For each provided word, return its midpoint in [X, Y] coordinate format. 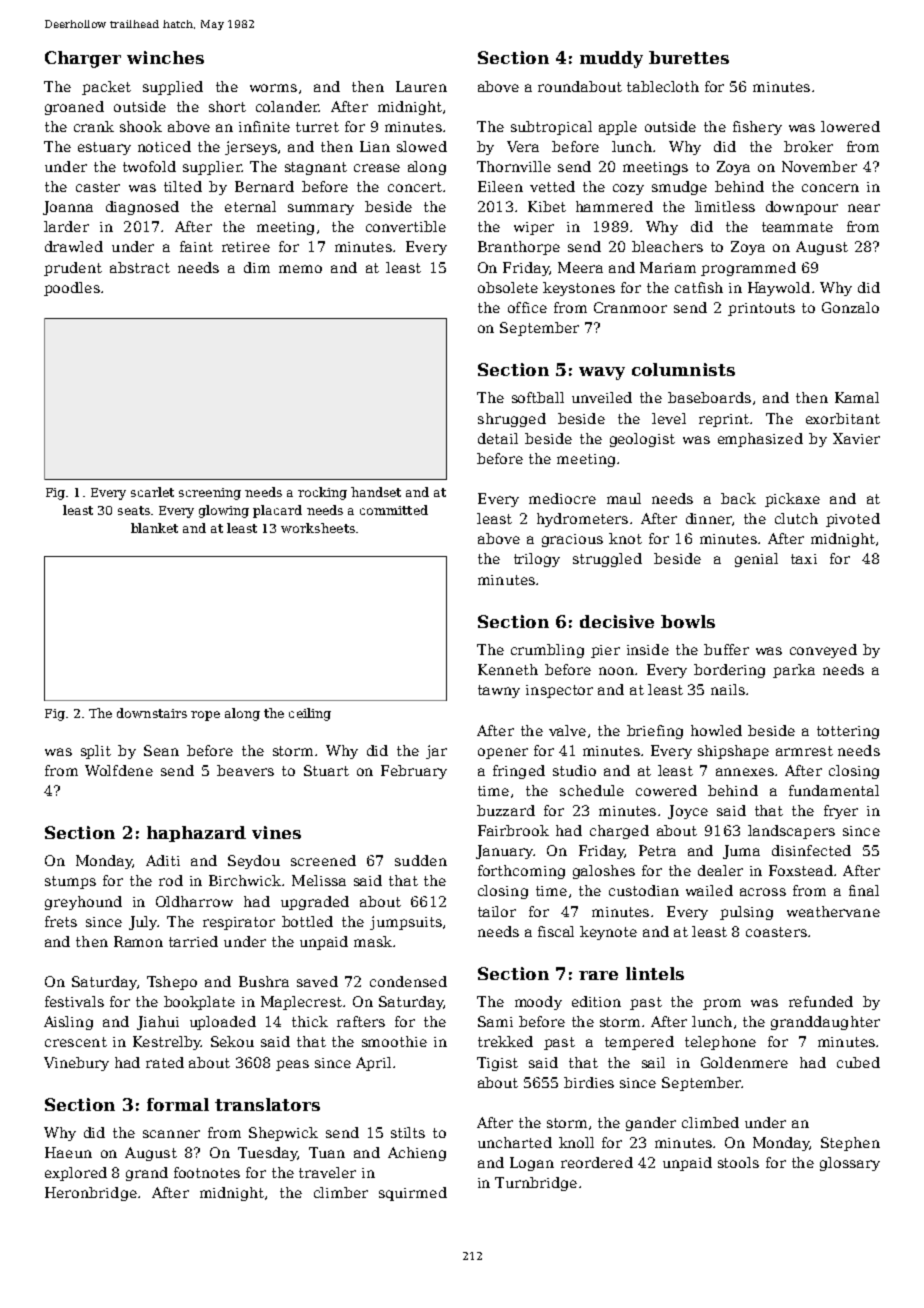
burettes [689, 57]
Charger [83, 59]
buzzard [506, 810]
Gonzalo [850, 307]
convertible [406, 226]
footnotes [207, 1172]
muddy [611, 59]
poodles [72, 289]
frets [61, 921]
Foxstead [801, 870]
